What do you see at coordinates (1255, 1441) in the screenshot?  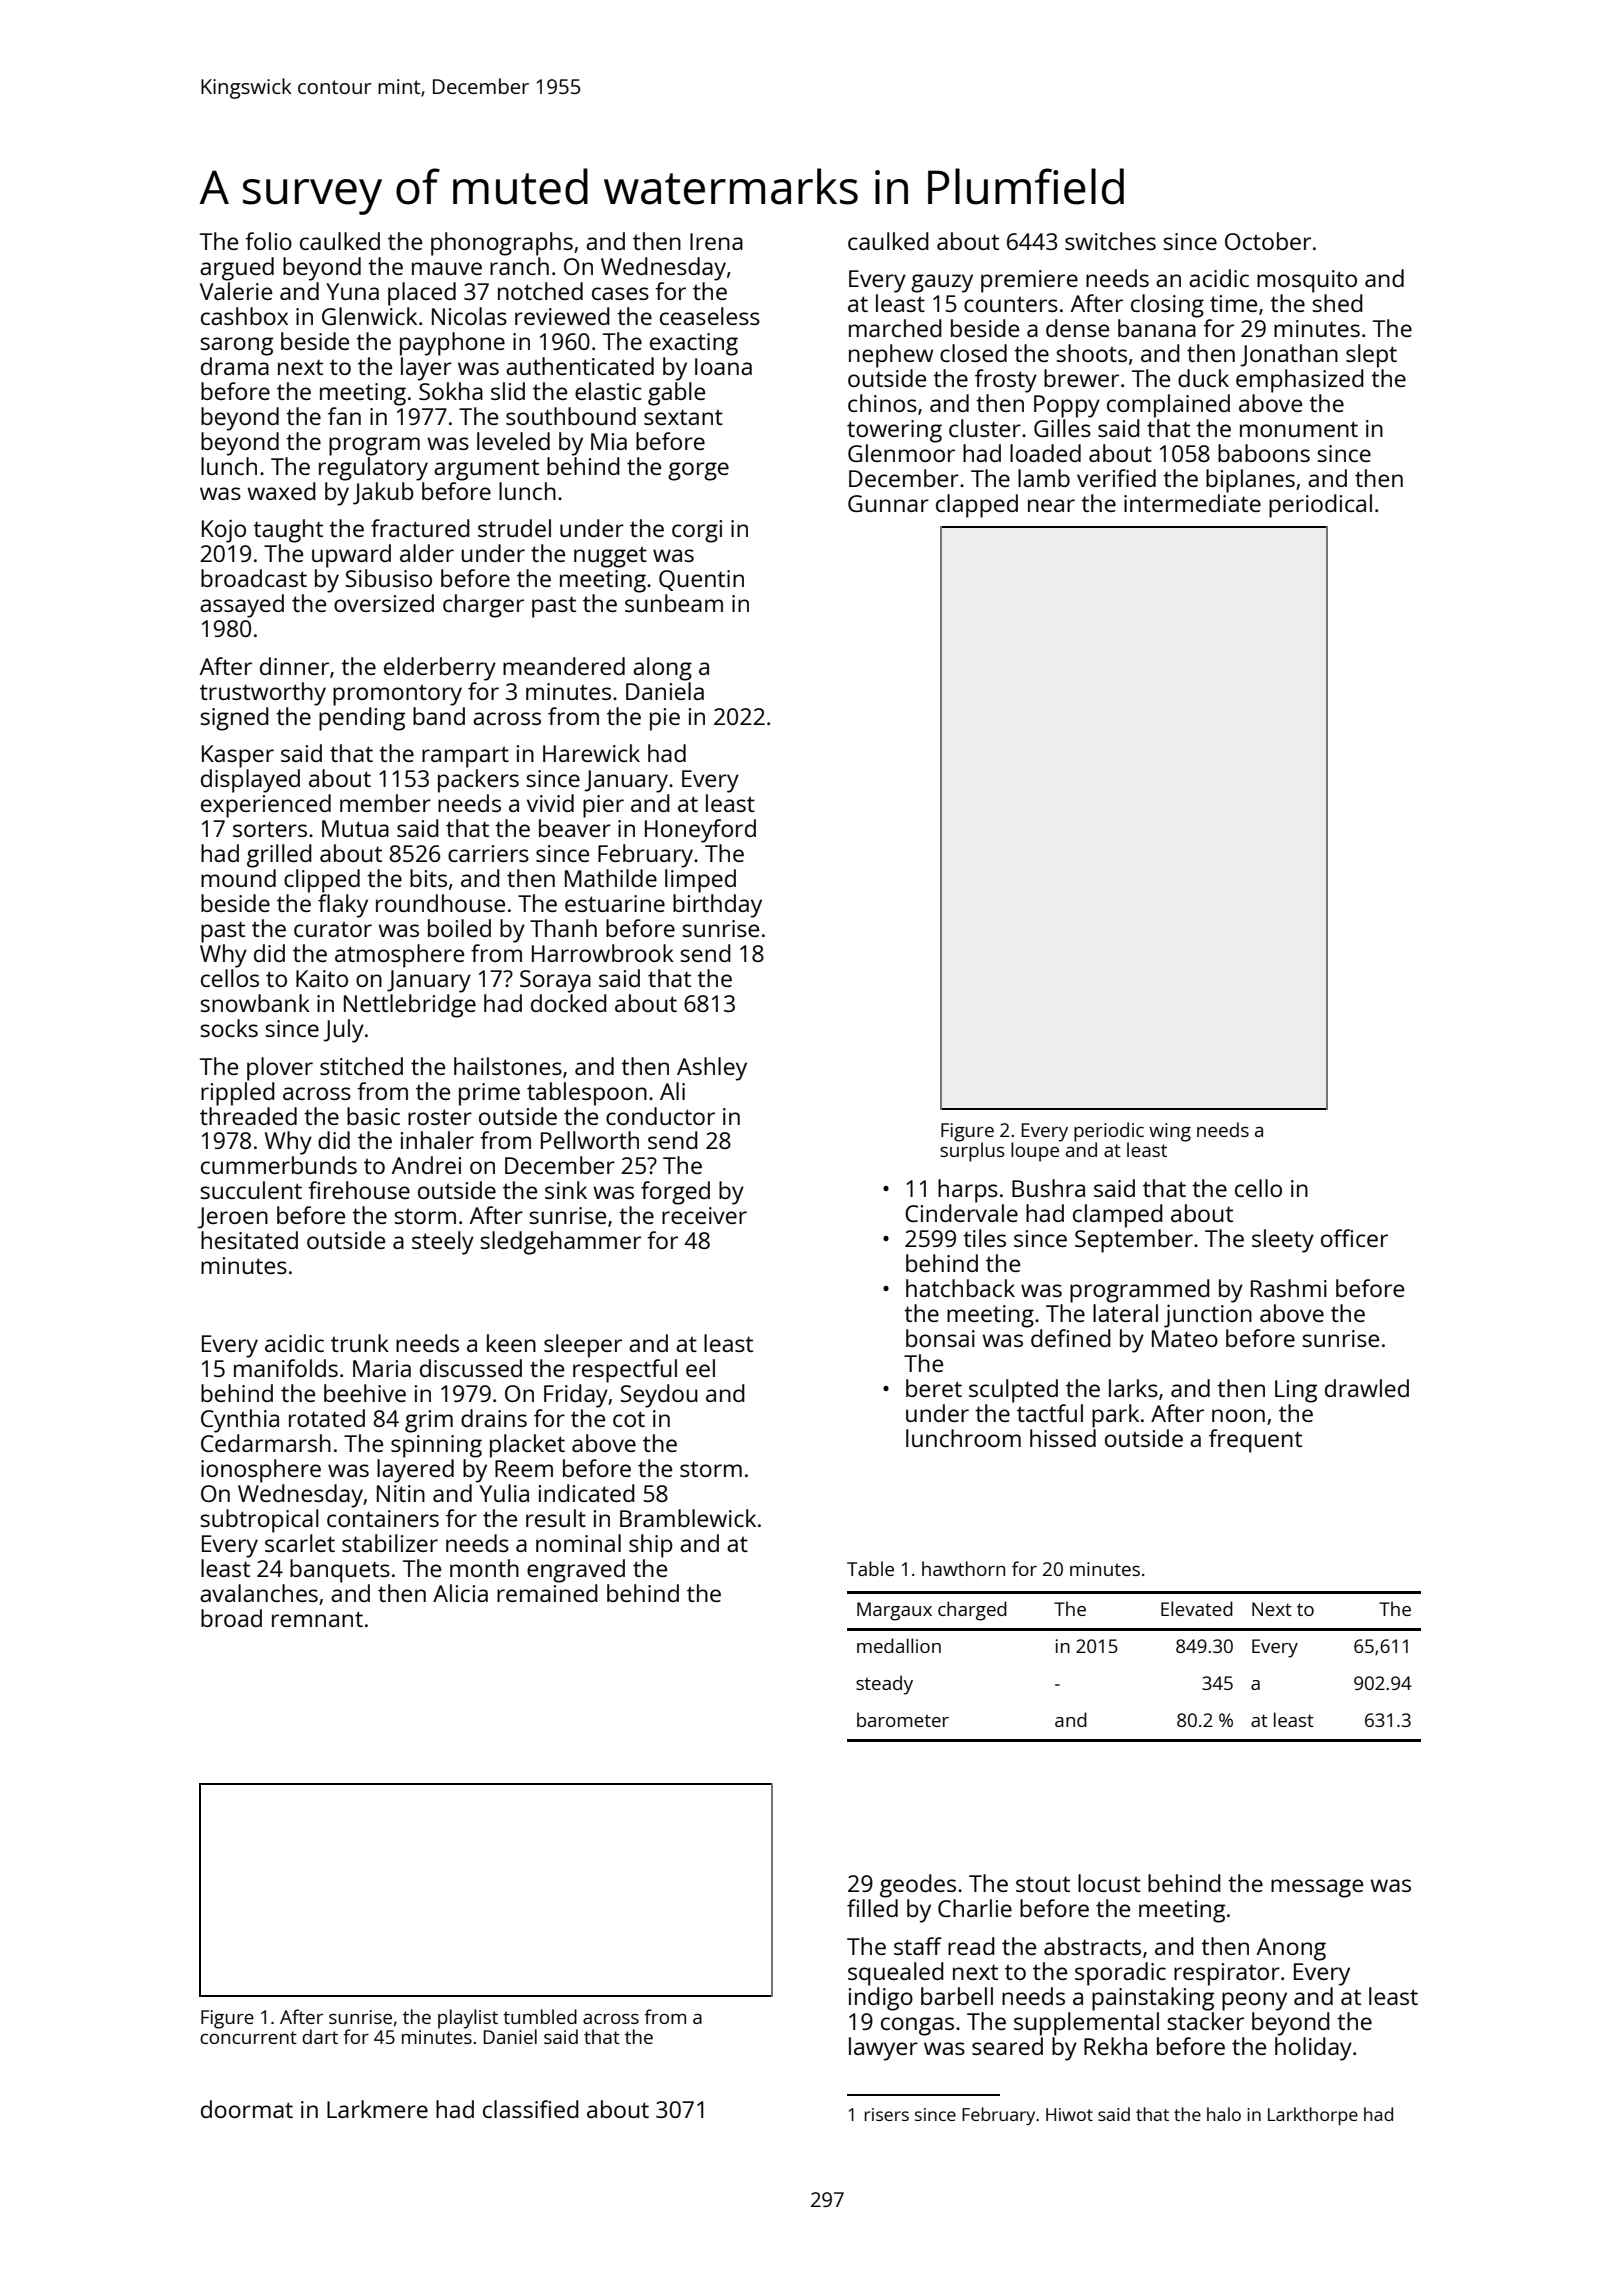 I see `frequent` at bounding box center [1255, 1441].
